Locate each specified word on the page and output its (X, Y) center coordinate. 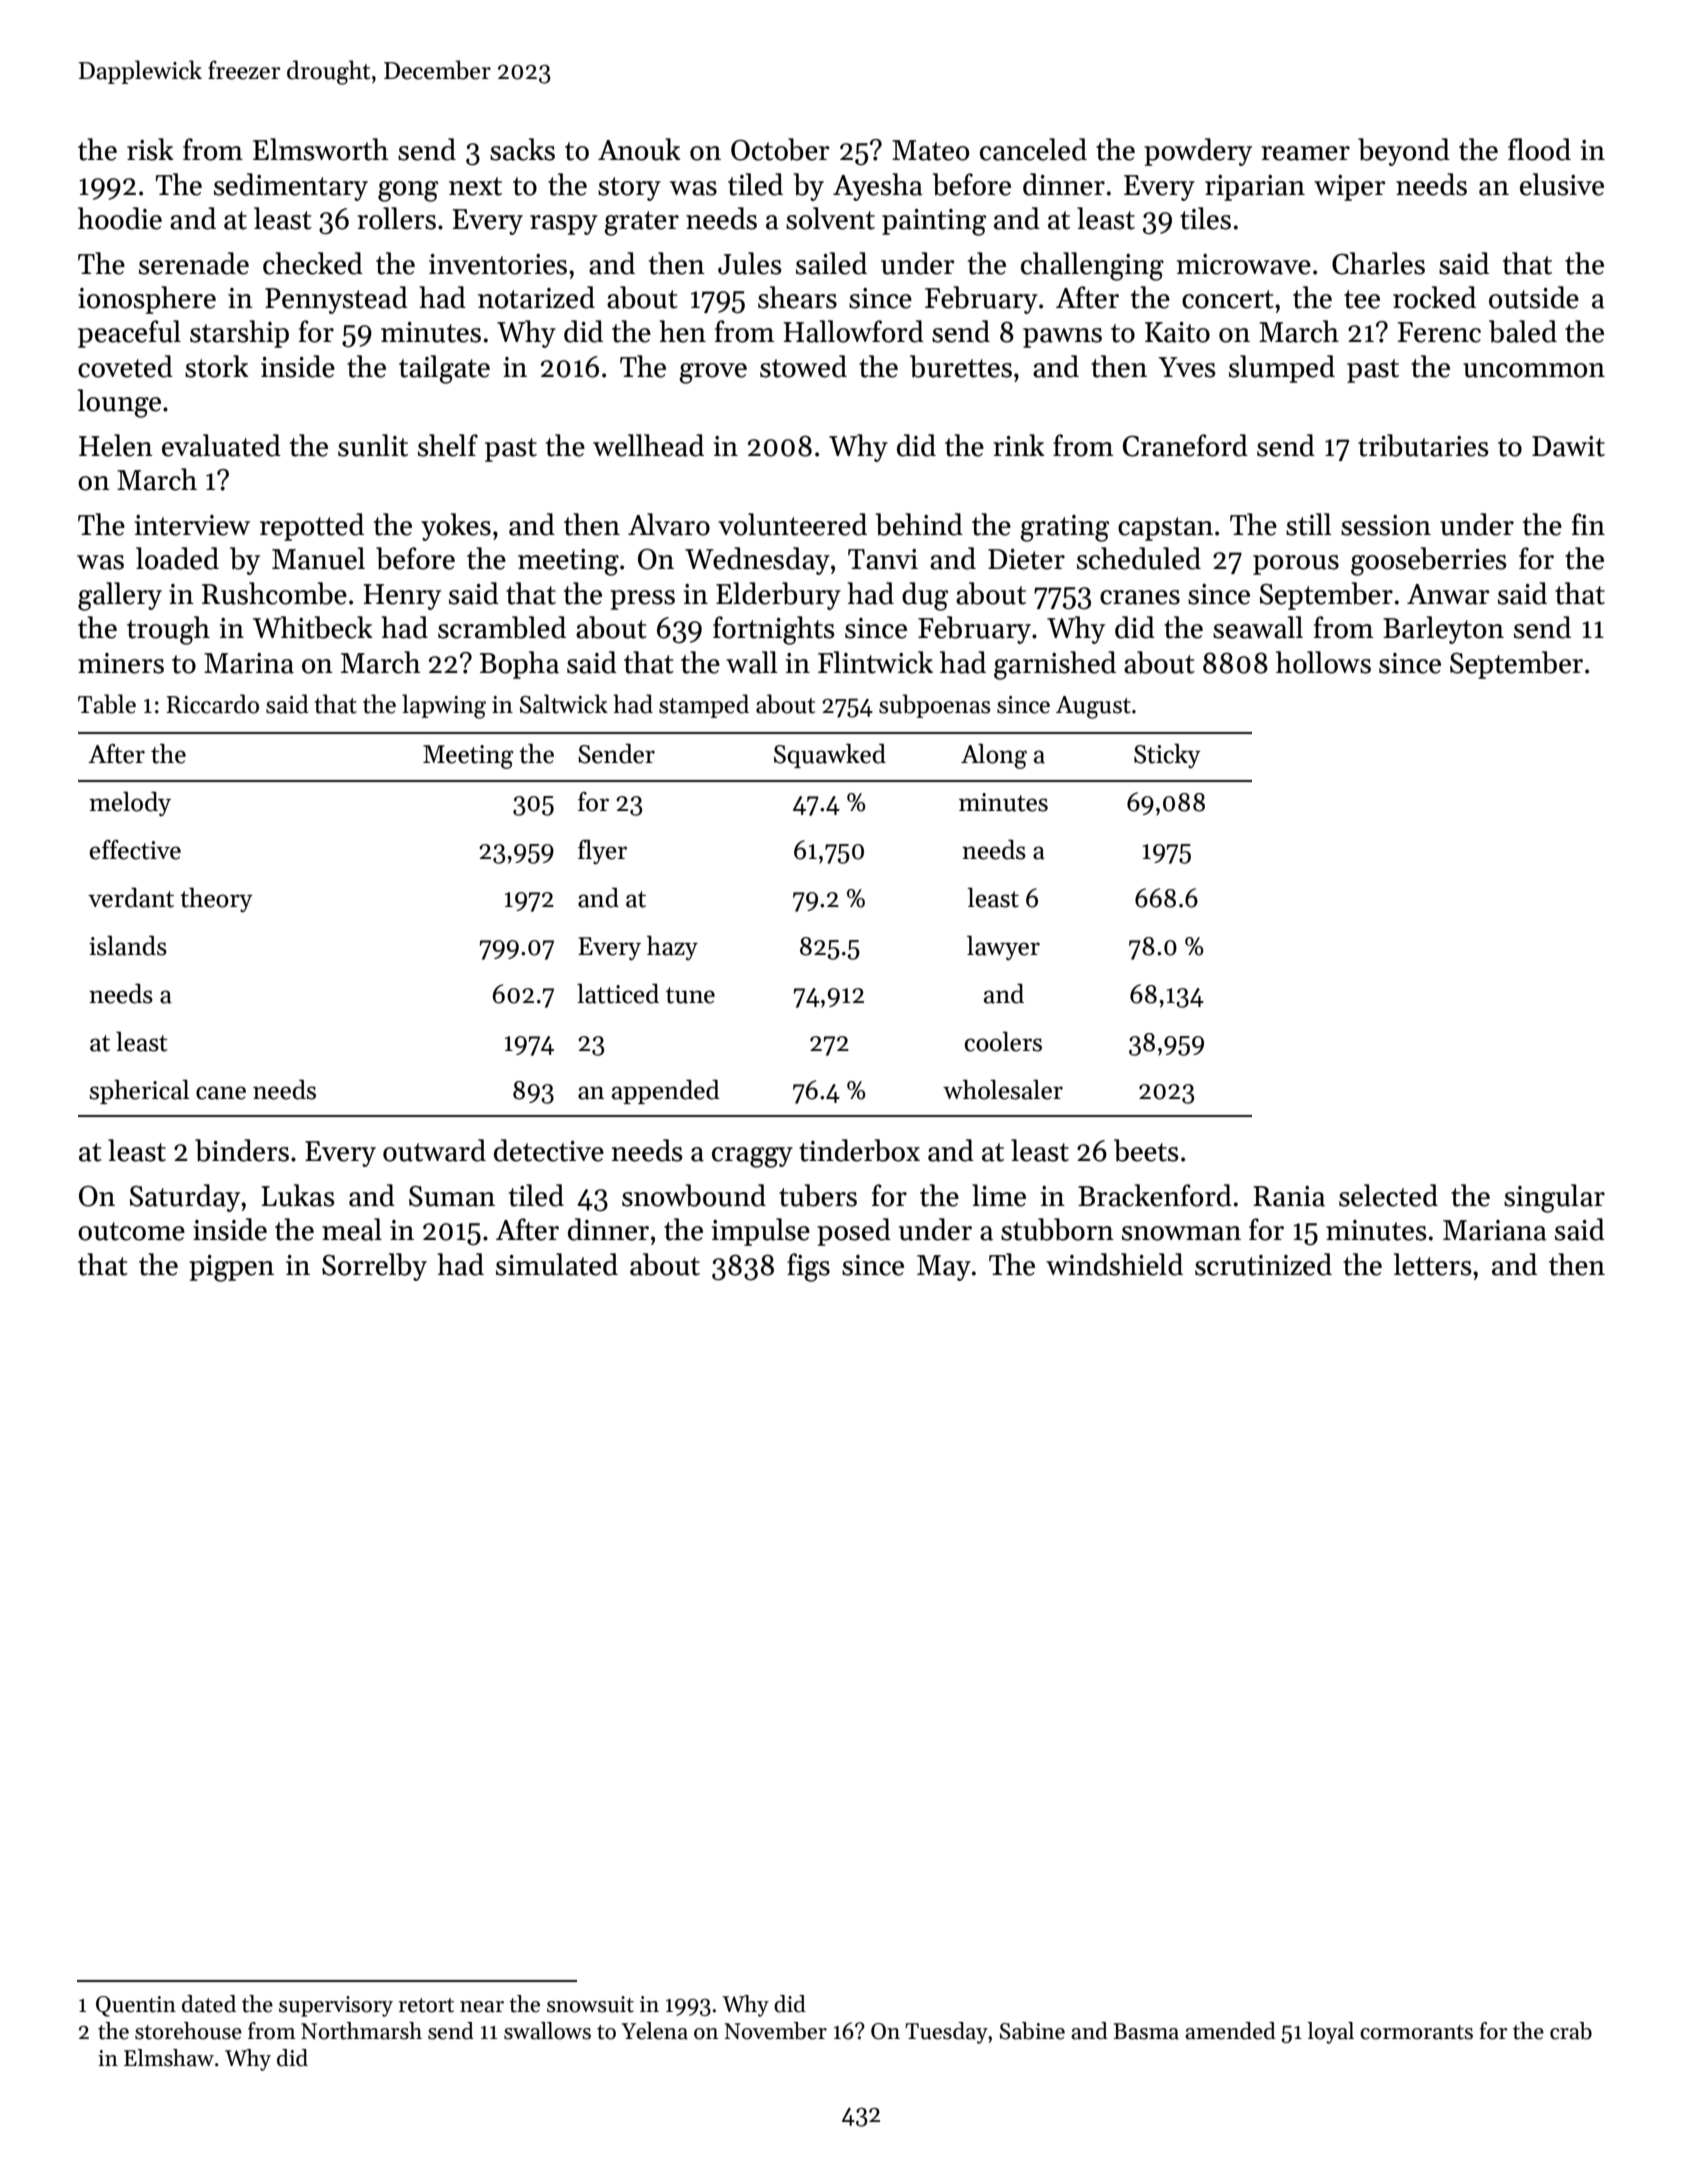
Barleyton (1443, 630)
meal (352, 1229)
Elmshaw (169, 2058)
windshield (1114, 1264)
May (944, 1268)
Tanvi (883, 559)
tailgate (444, 369)
